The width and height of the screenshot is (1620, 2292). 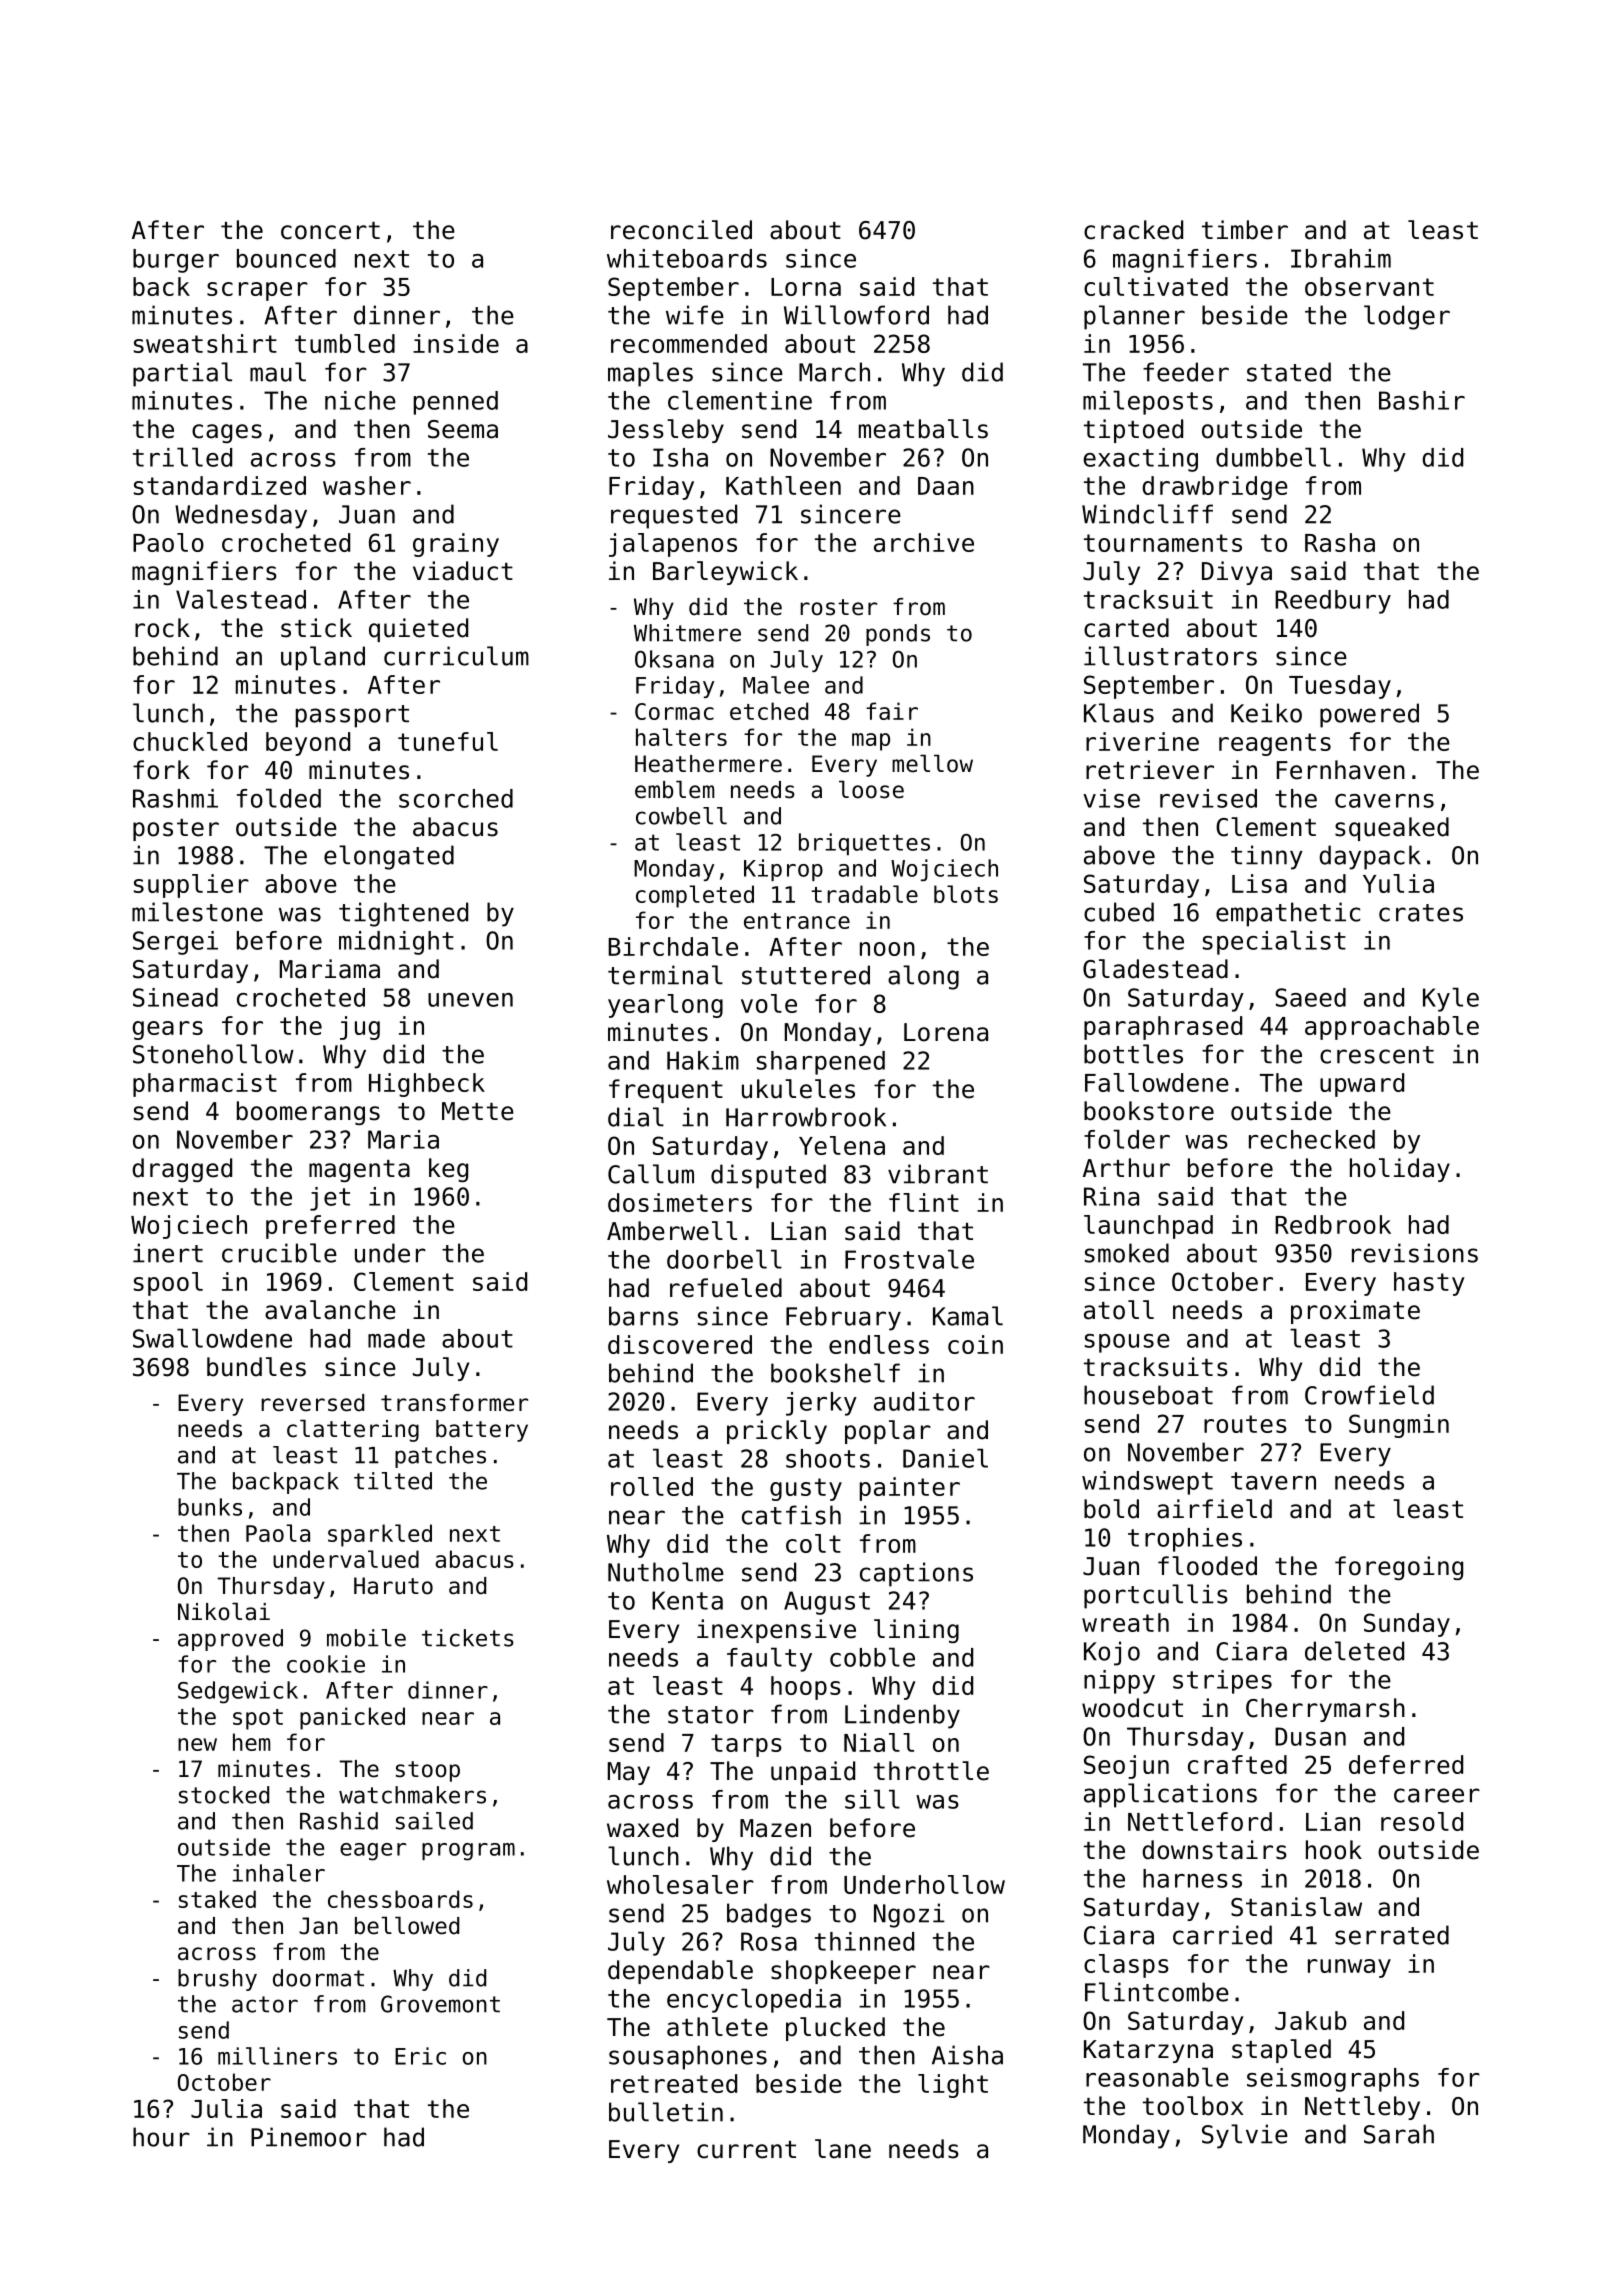 I want to click on Kiprop, so click(x=783, y=870).
